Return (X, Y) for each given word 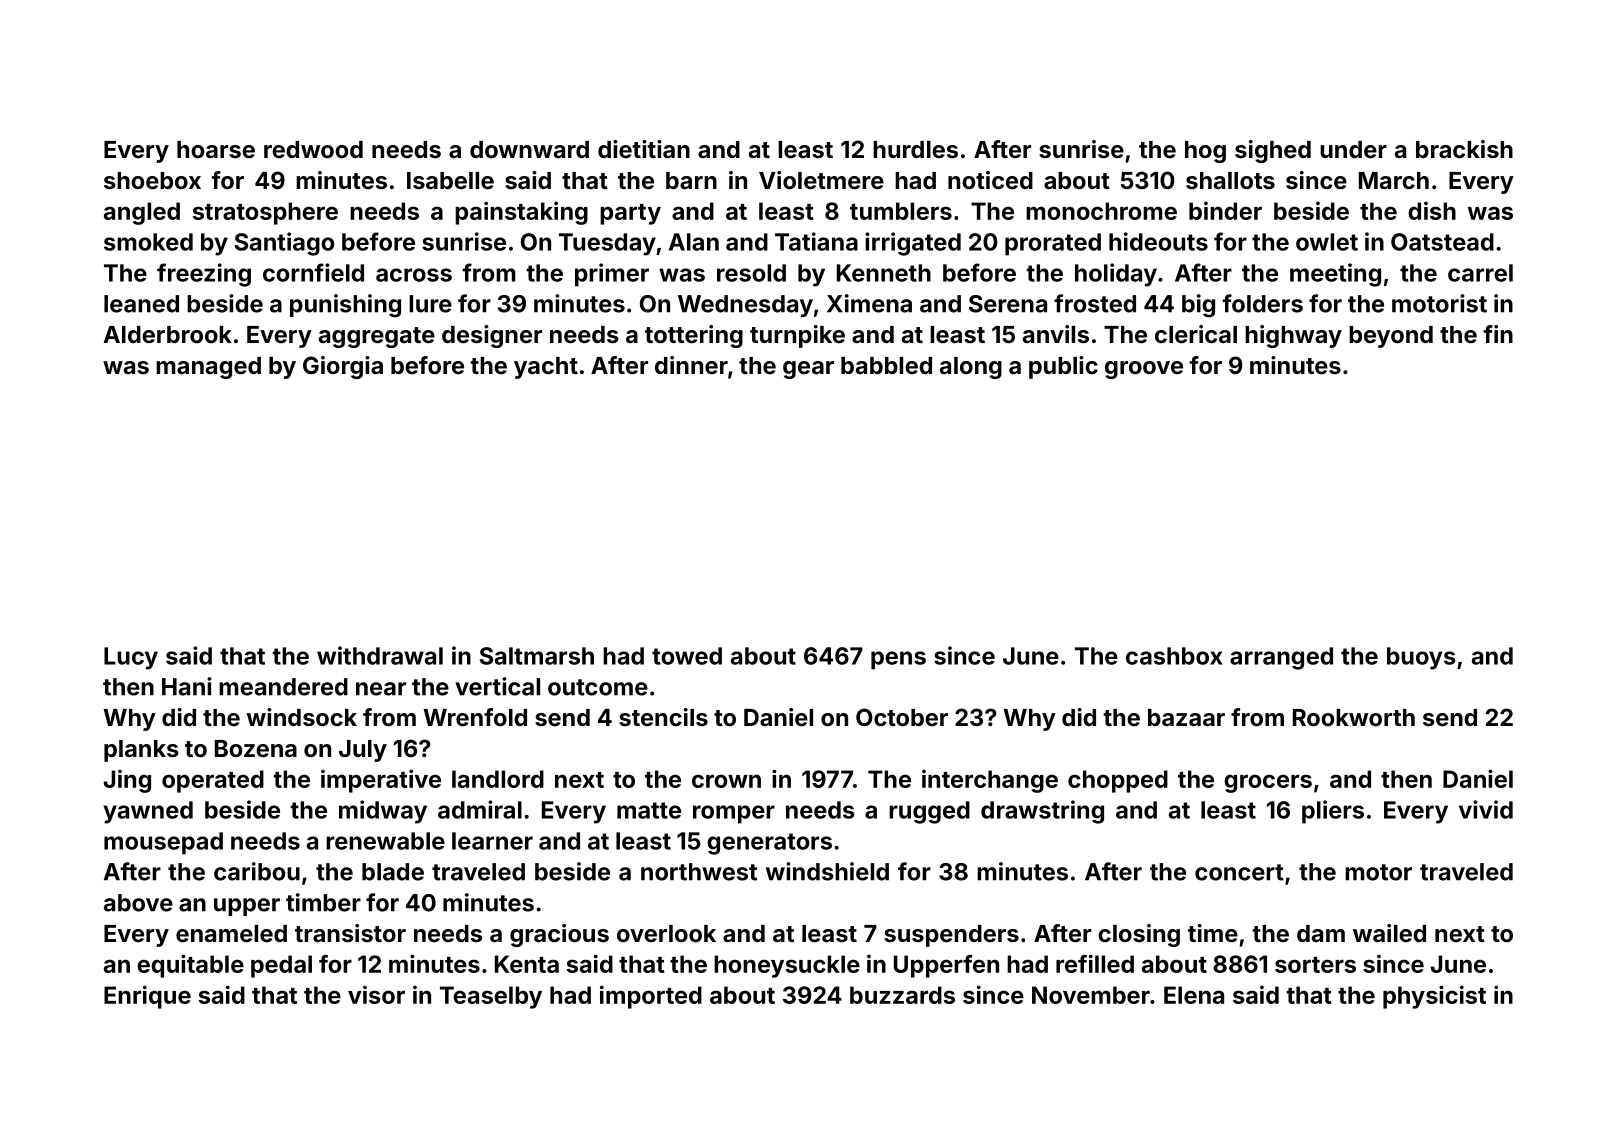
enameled (231, 933)
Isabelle (450, 180)
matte (649, 810)
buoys (1421, 658)
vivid (1486, 809)
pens (898, 660)
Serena (1008, 304)
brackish (1464, 149)
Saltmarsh (537, 656)
